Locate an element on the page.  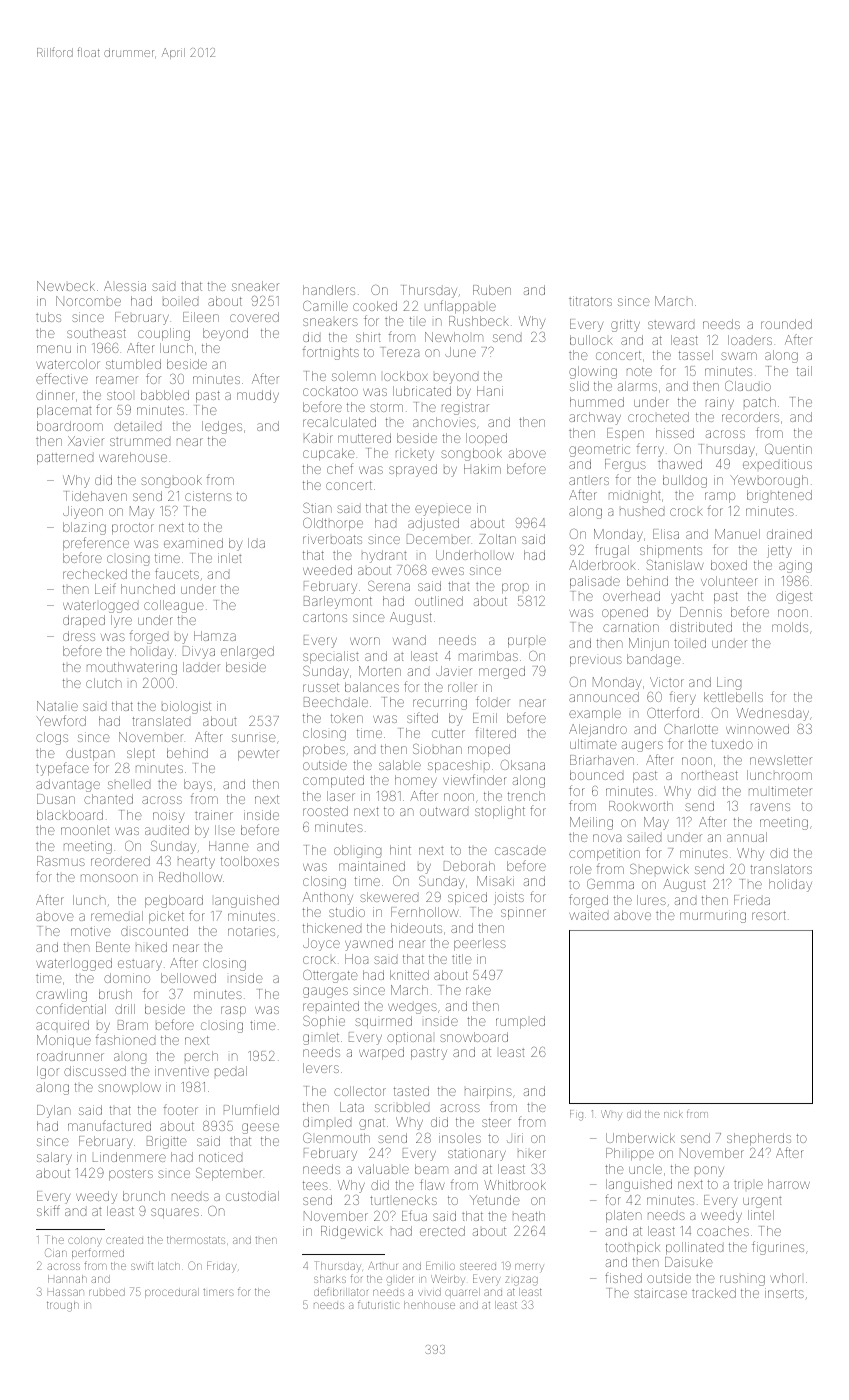
urgent is located at coordinates (762, 1202).
